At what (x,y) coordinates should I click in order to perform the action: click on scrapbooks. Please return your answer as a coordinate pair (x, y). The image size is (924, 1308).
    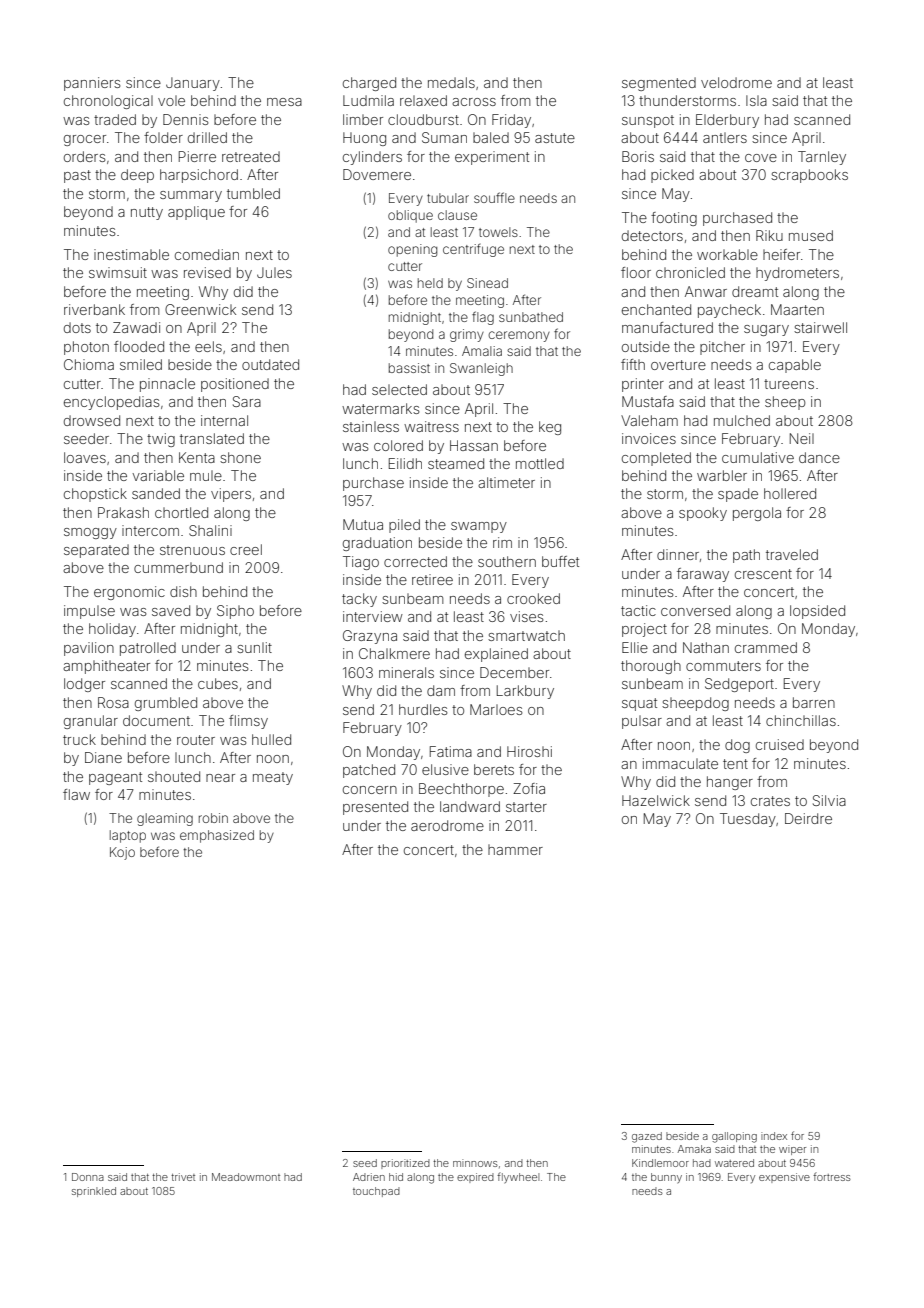
    Looking at the image, I should click on (809, 176).
